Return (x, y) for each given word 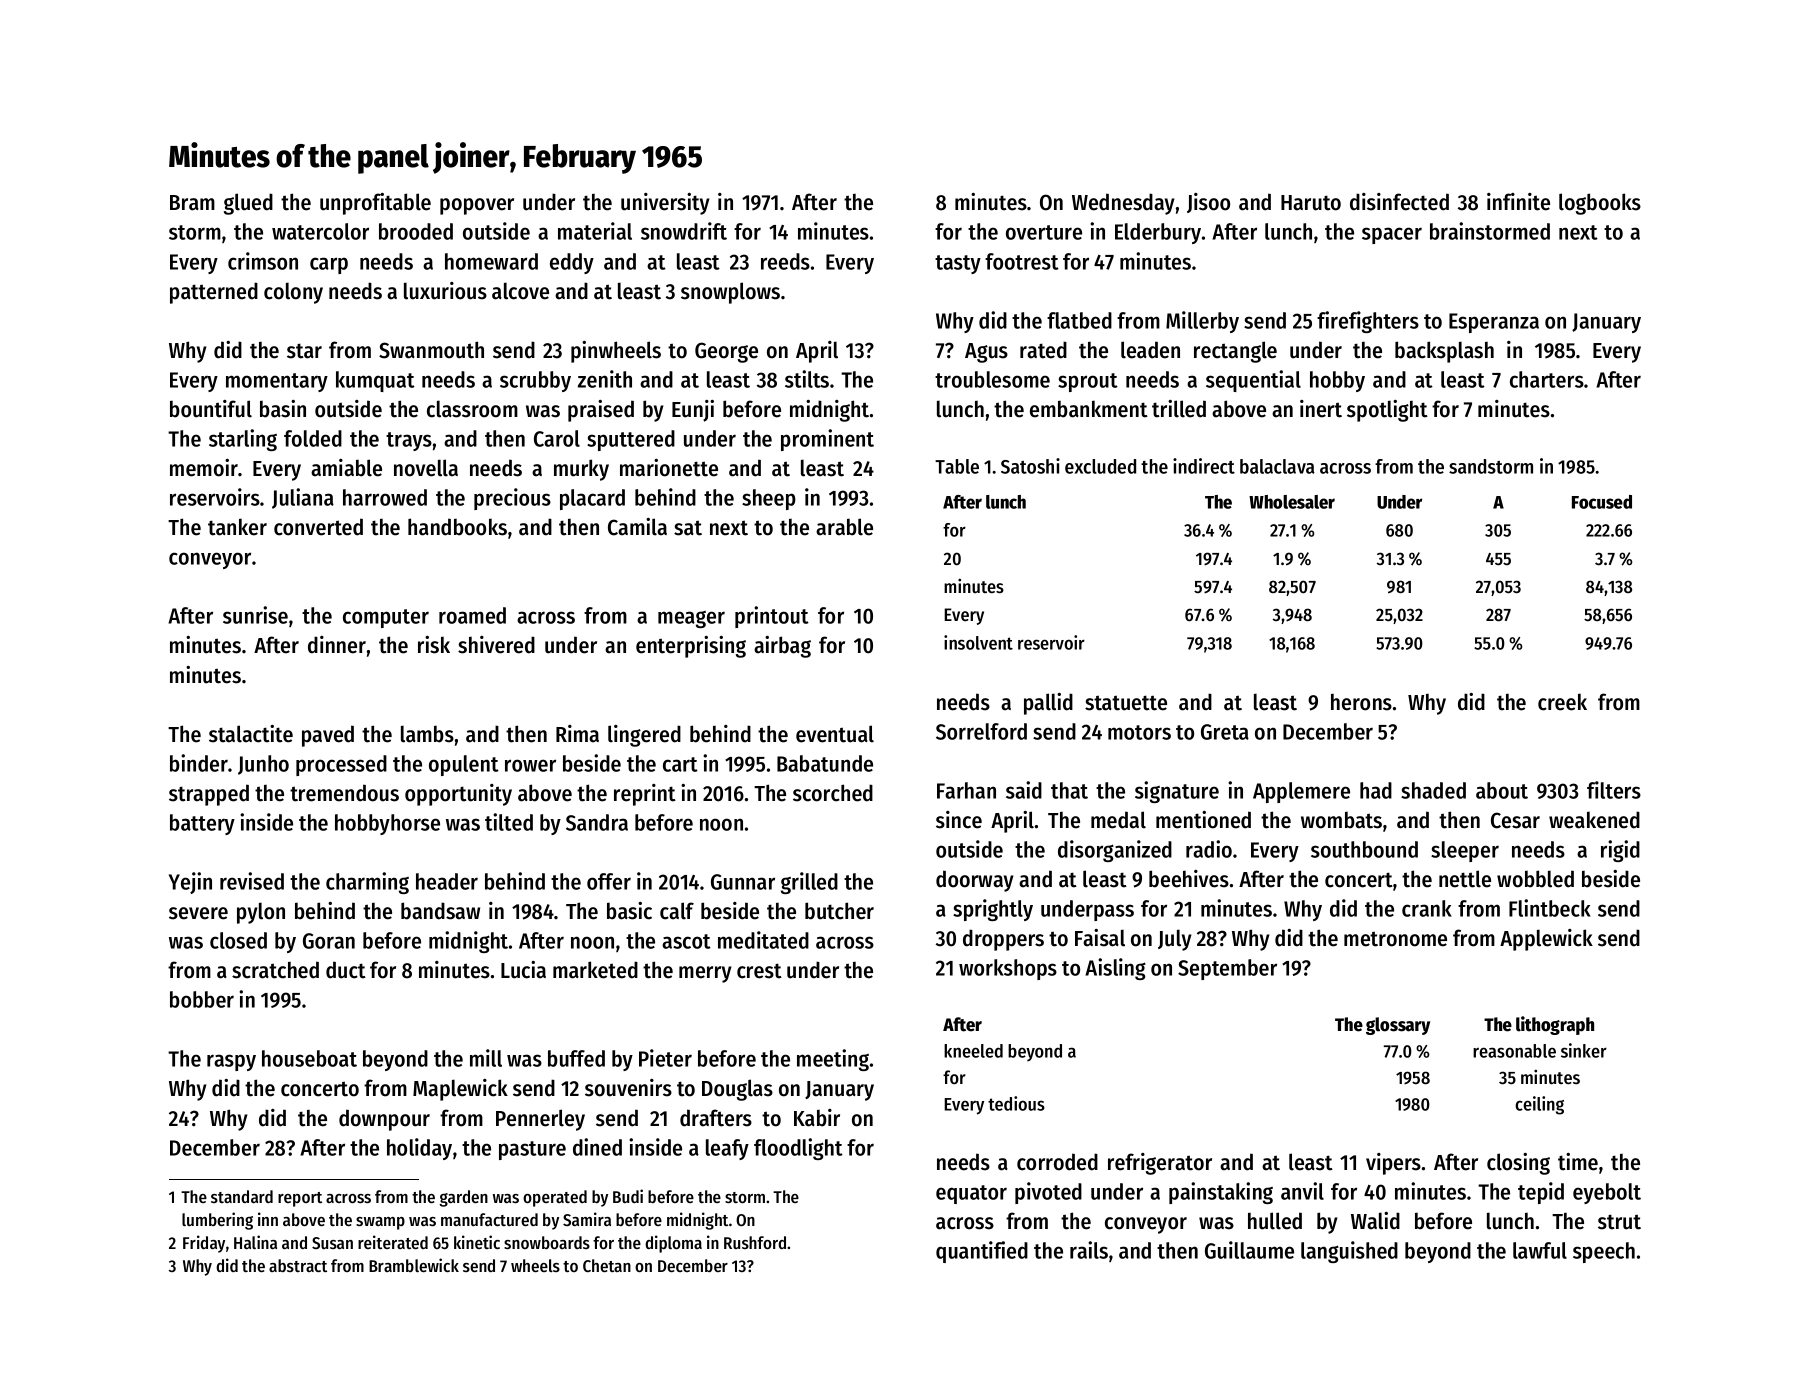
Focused (1602, 502)
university (665, 204)
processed (341, 765)
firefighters (1368, 322)
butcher (839, 911)
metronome (1395, 939)
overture (1044, 232)
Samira (587, 1219)
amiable (346, 468)
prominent (827, 440)
